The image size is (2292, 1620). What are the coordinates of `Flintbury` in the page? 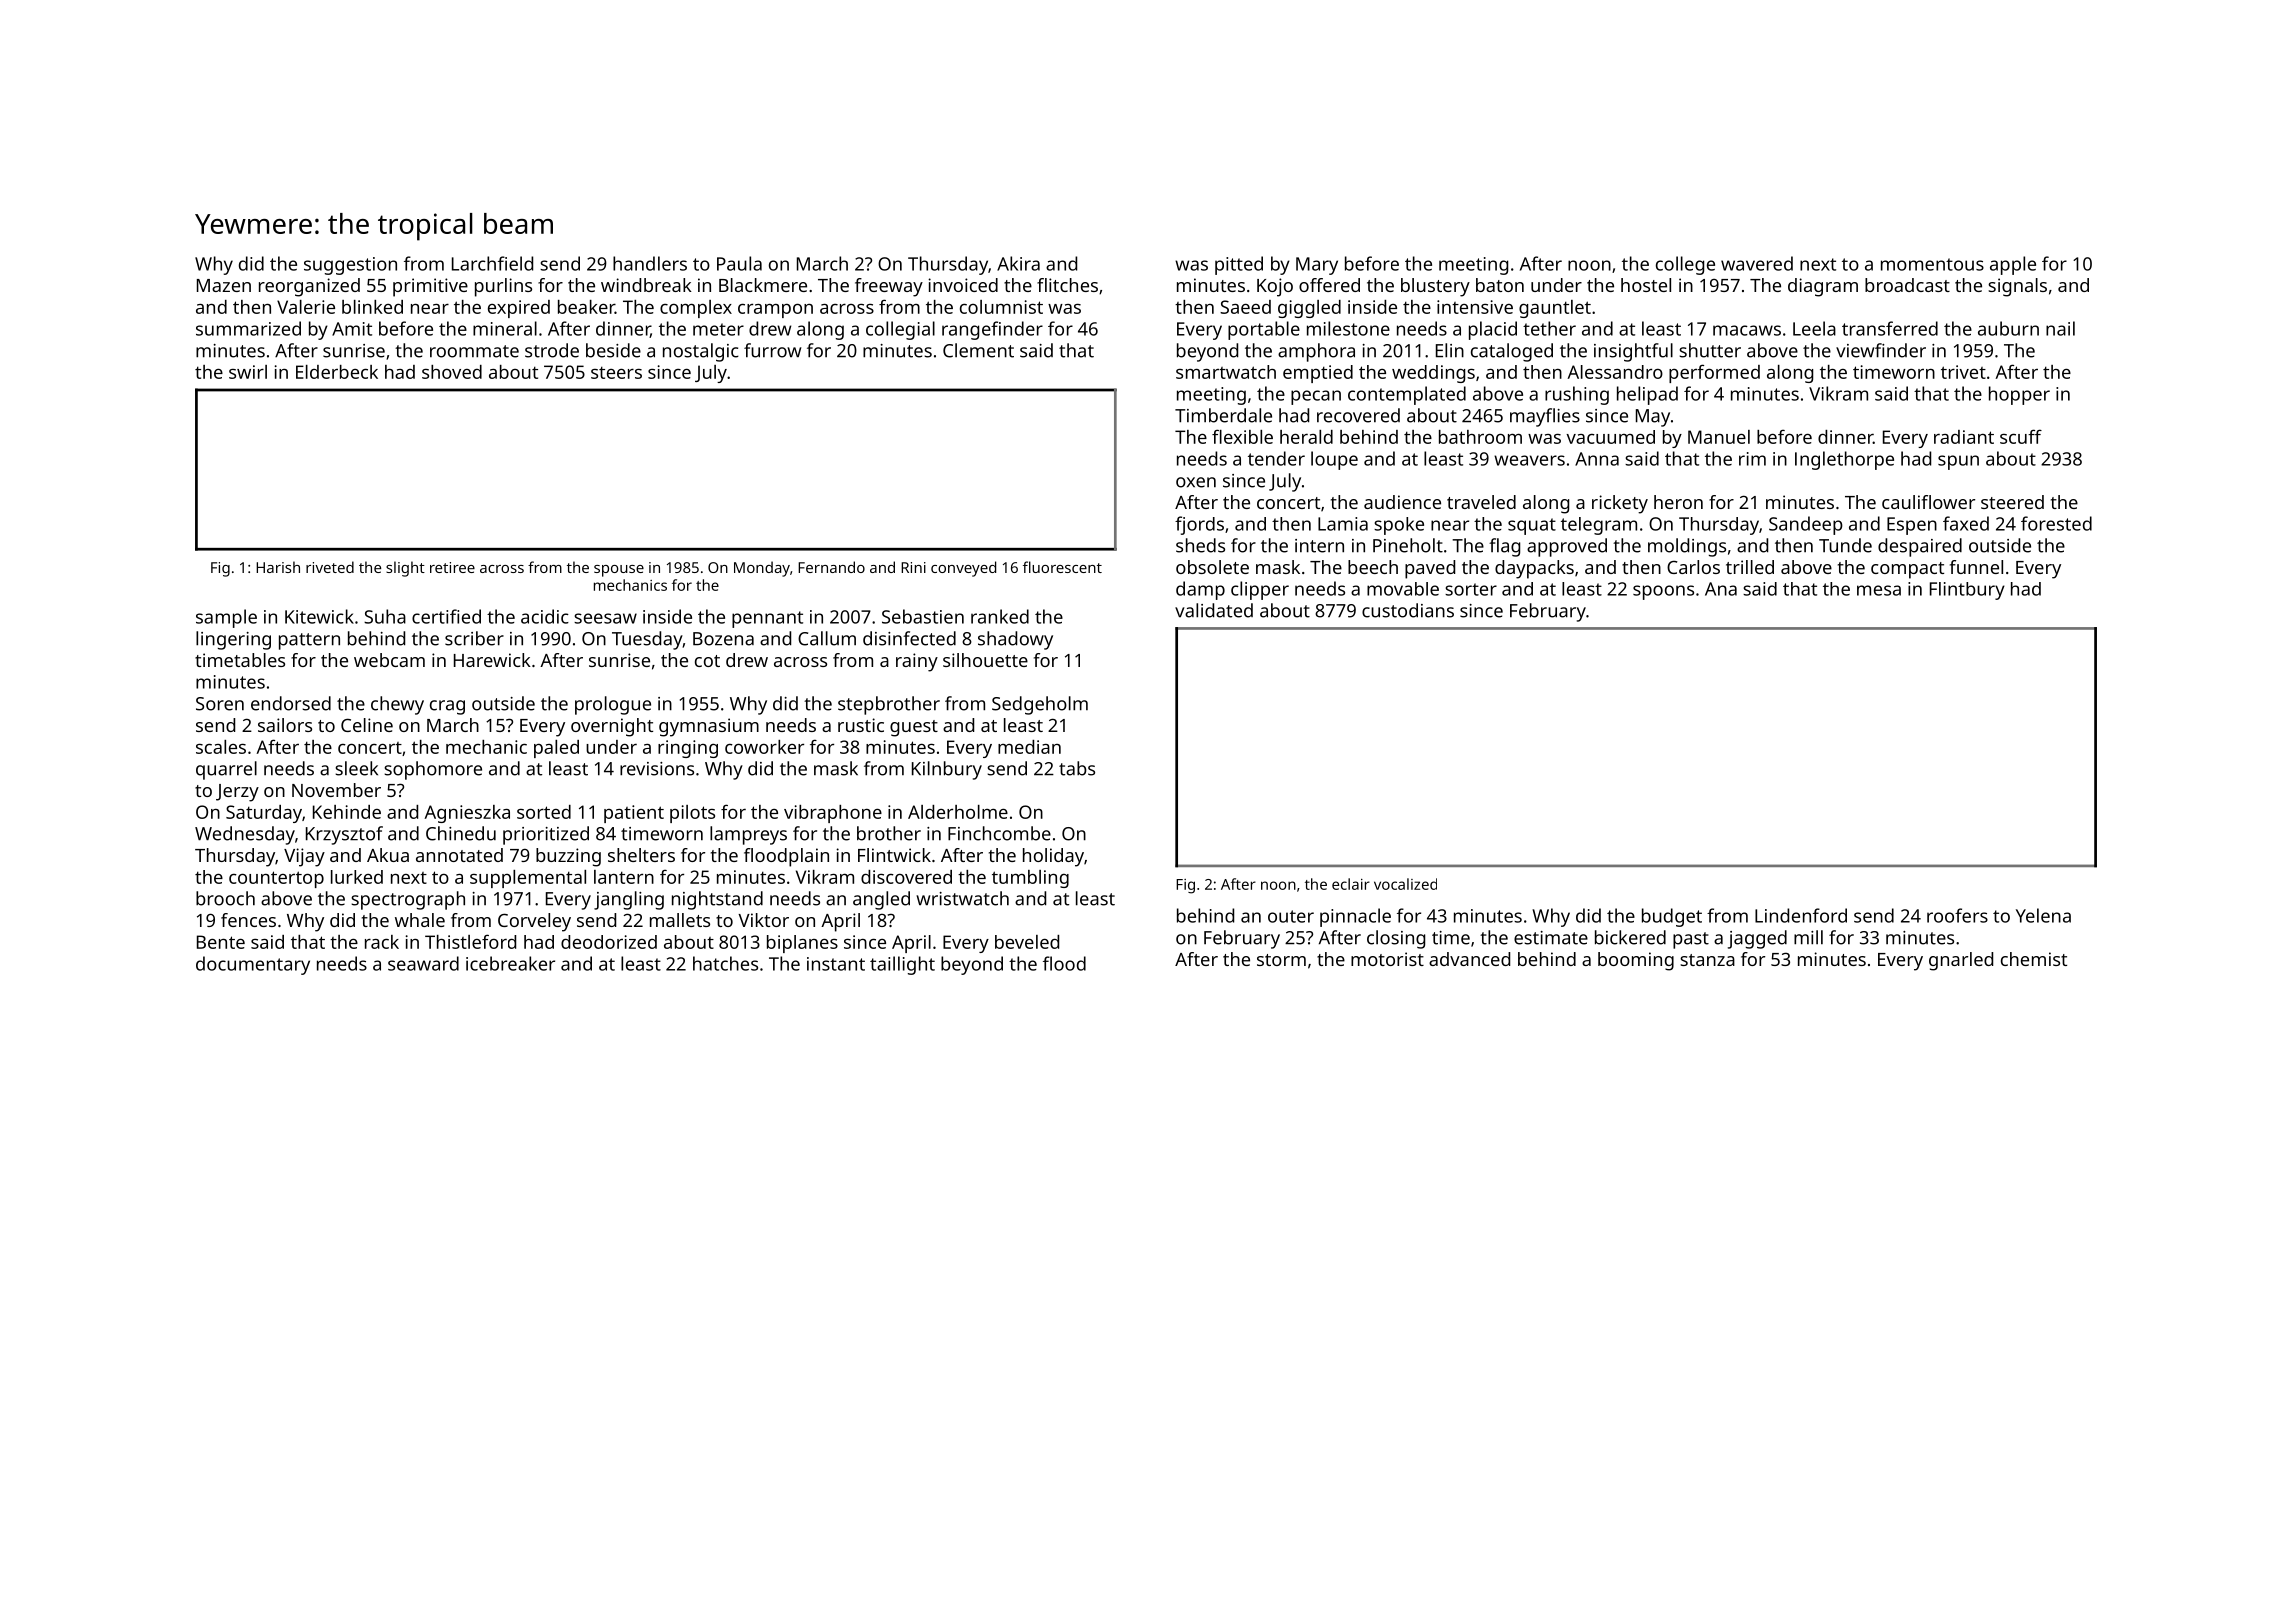 It's located at (1967, 591).
